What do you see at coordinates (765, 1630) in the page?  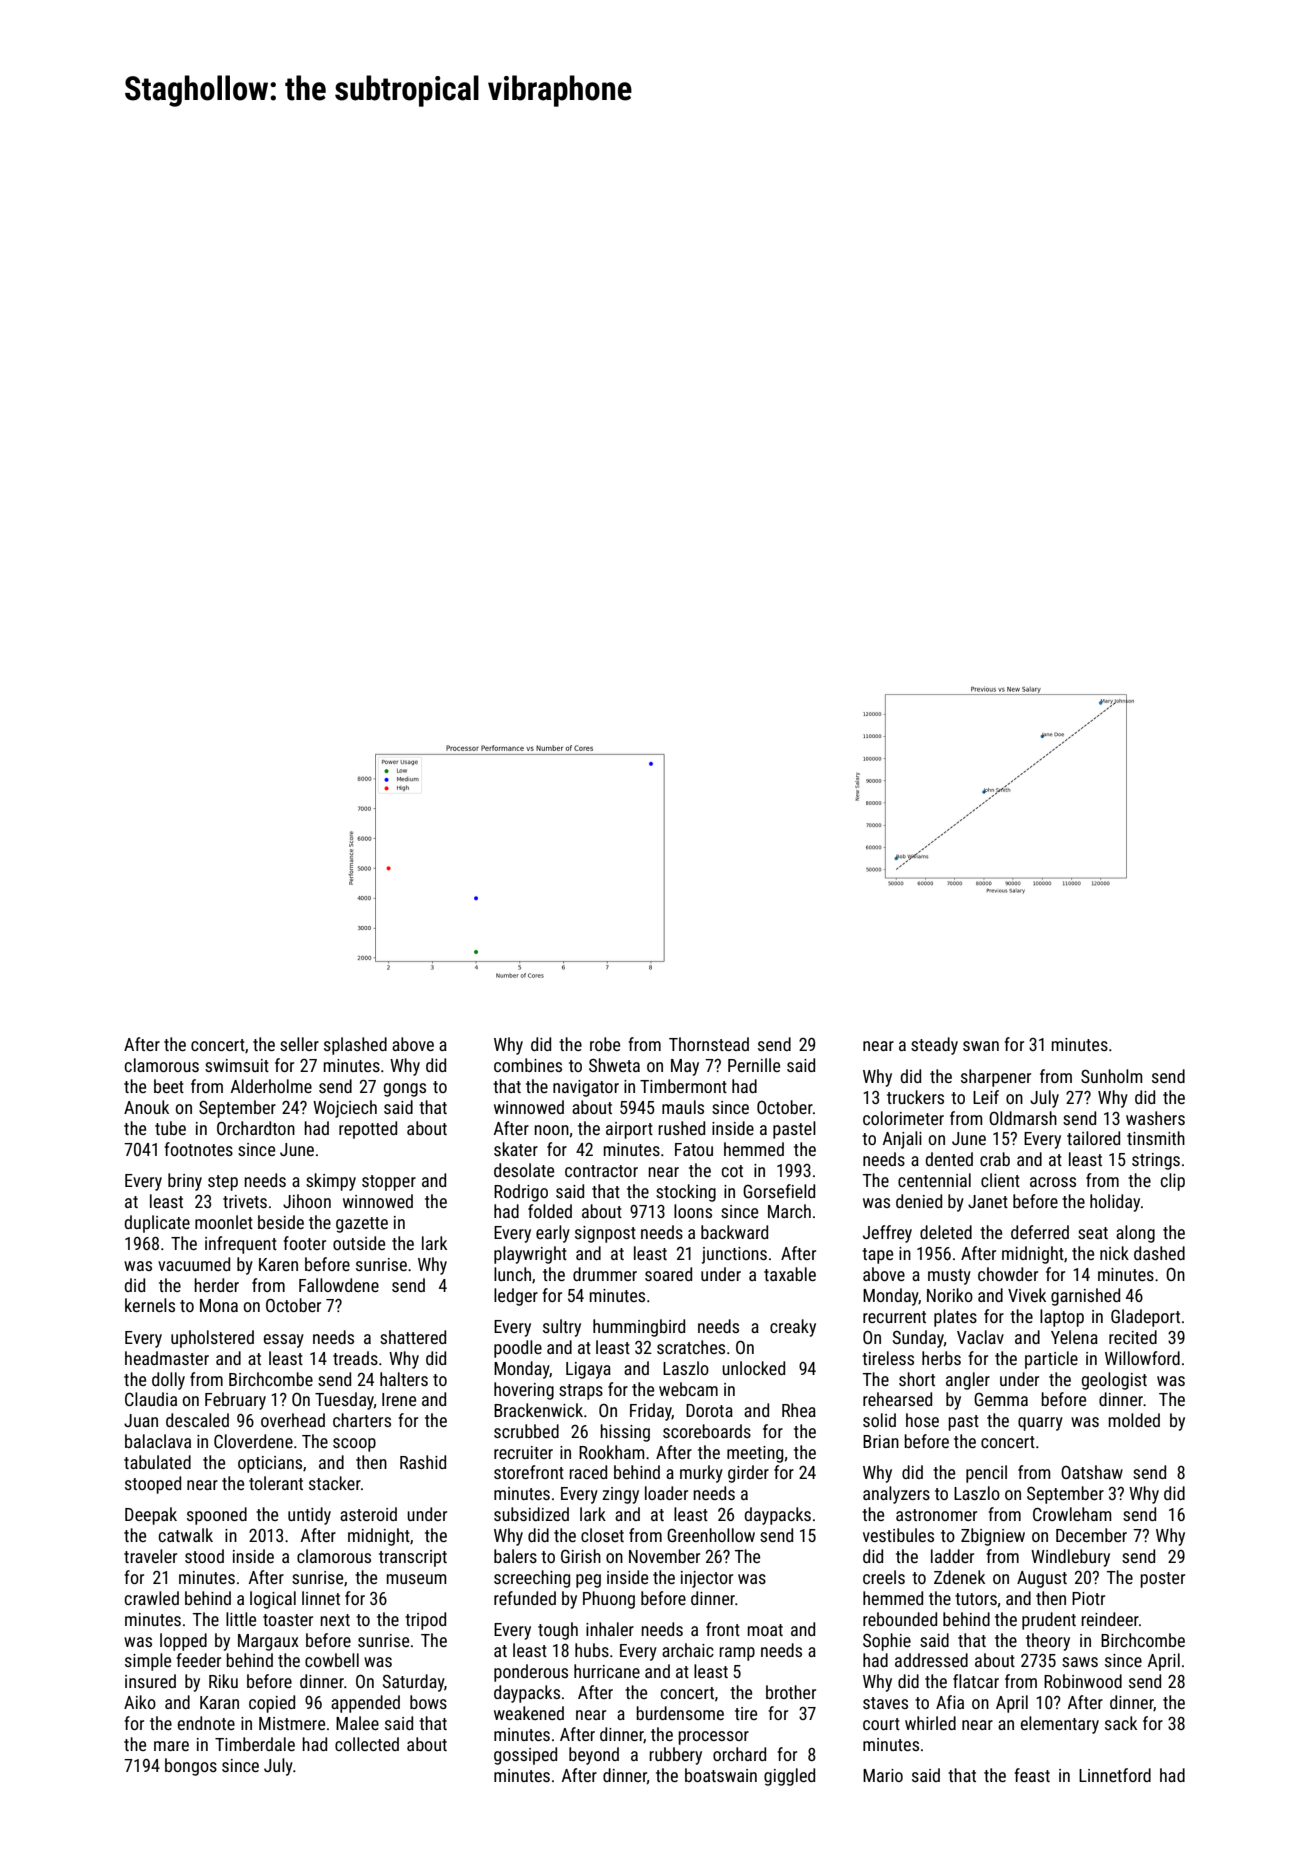 I see `moat` at bounding box center [765, 1630].
